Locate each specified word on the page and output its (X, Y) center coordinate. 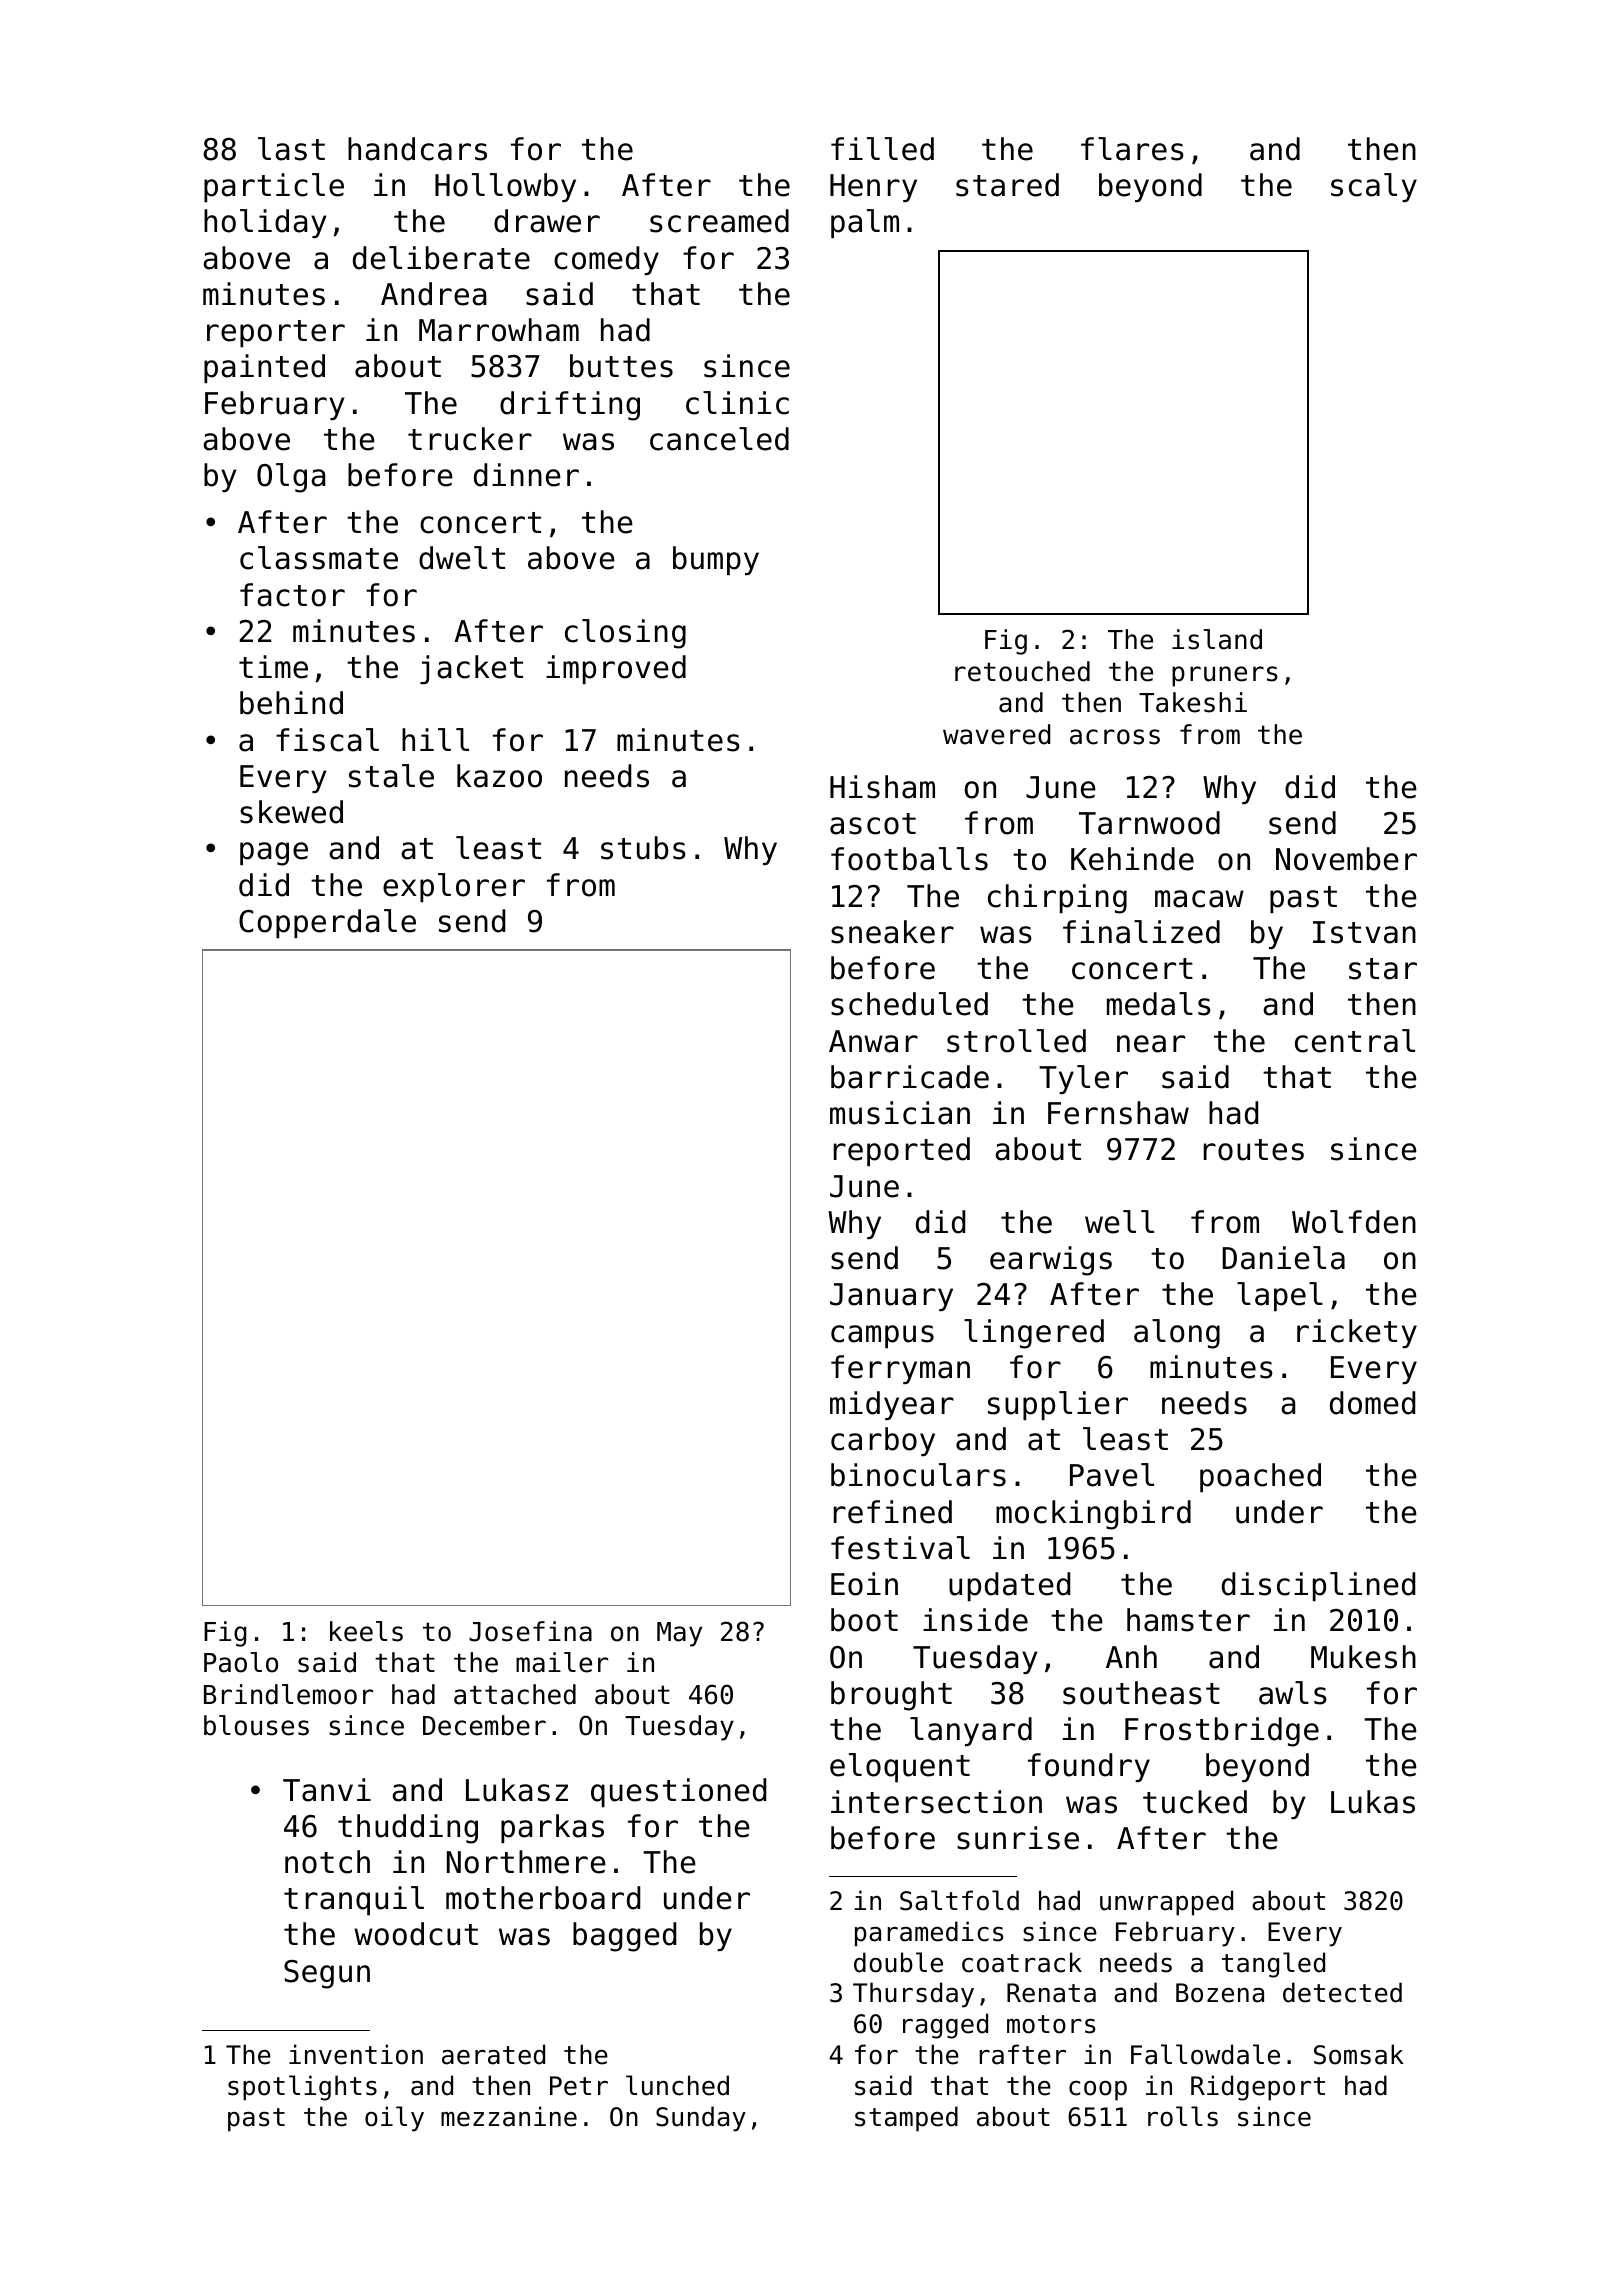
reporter (276, 333)
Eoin (864, 1584)
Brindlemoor (288, 1694)
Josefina (530, 1631)
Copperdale (327, 923)
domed (1372, 1403)
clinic (737, 403)
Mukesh (1363, 1657)
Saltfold (959, 1900)
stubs (643, 848)
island (1217, 639)
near (1151, 1044)
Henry (873, 188)
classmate (319, 558)
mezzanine (509, 2116)
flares (1132, 149)
